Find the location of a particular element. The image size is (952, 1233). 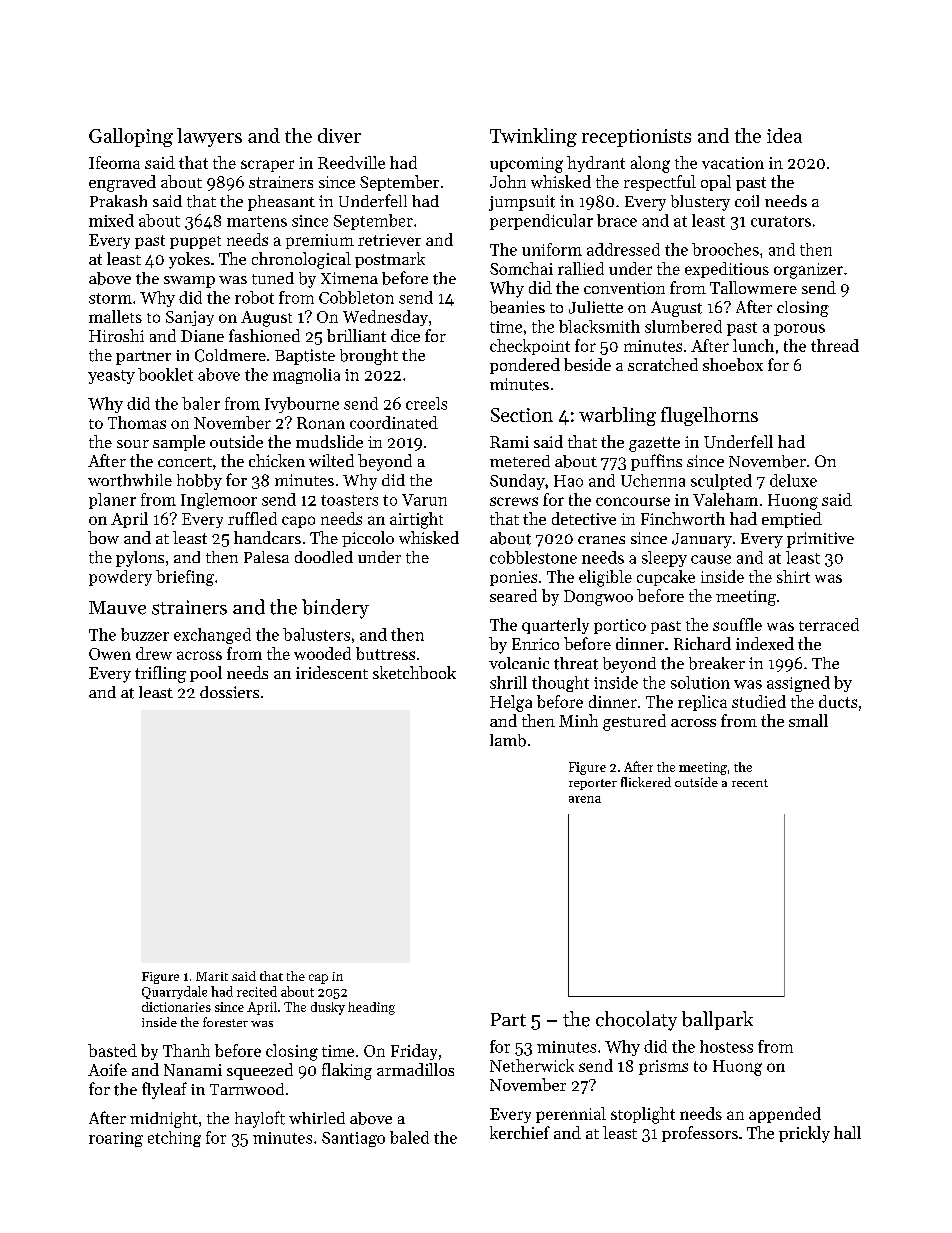

Marit is located at coordinates (212, 976).
